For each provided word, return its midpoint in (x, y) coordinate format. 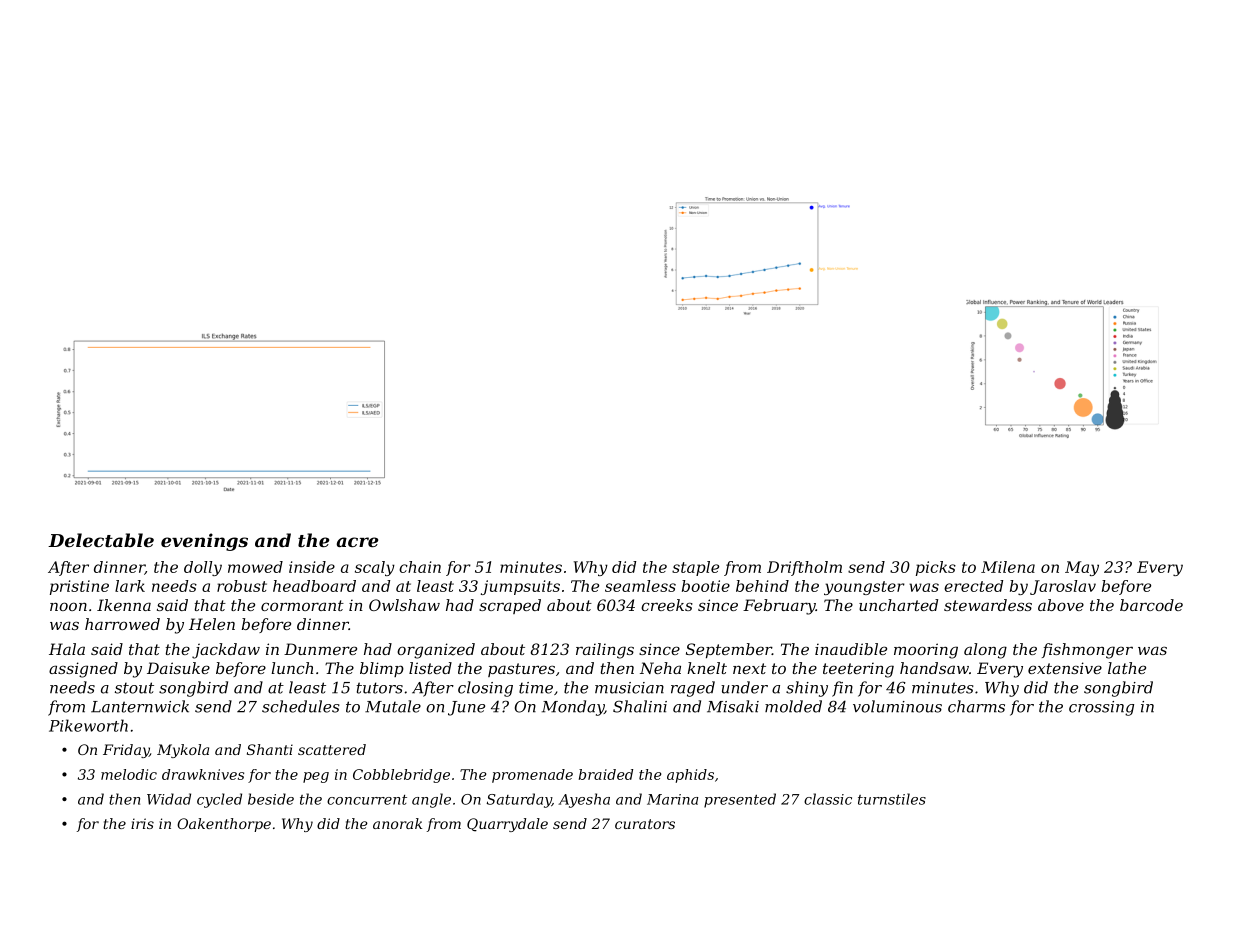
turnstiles (892, 799)
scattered (332, 749)
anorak (397, 823)
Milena (1008, 567)
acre (357, 542)
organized (436, 651)
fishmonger (1087, 651)
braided (606, 774)
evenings (204, 542)
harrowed (122, 624)
